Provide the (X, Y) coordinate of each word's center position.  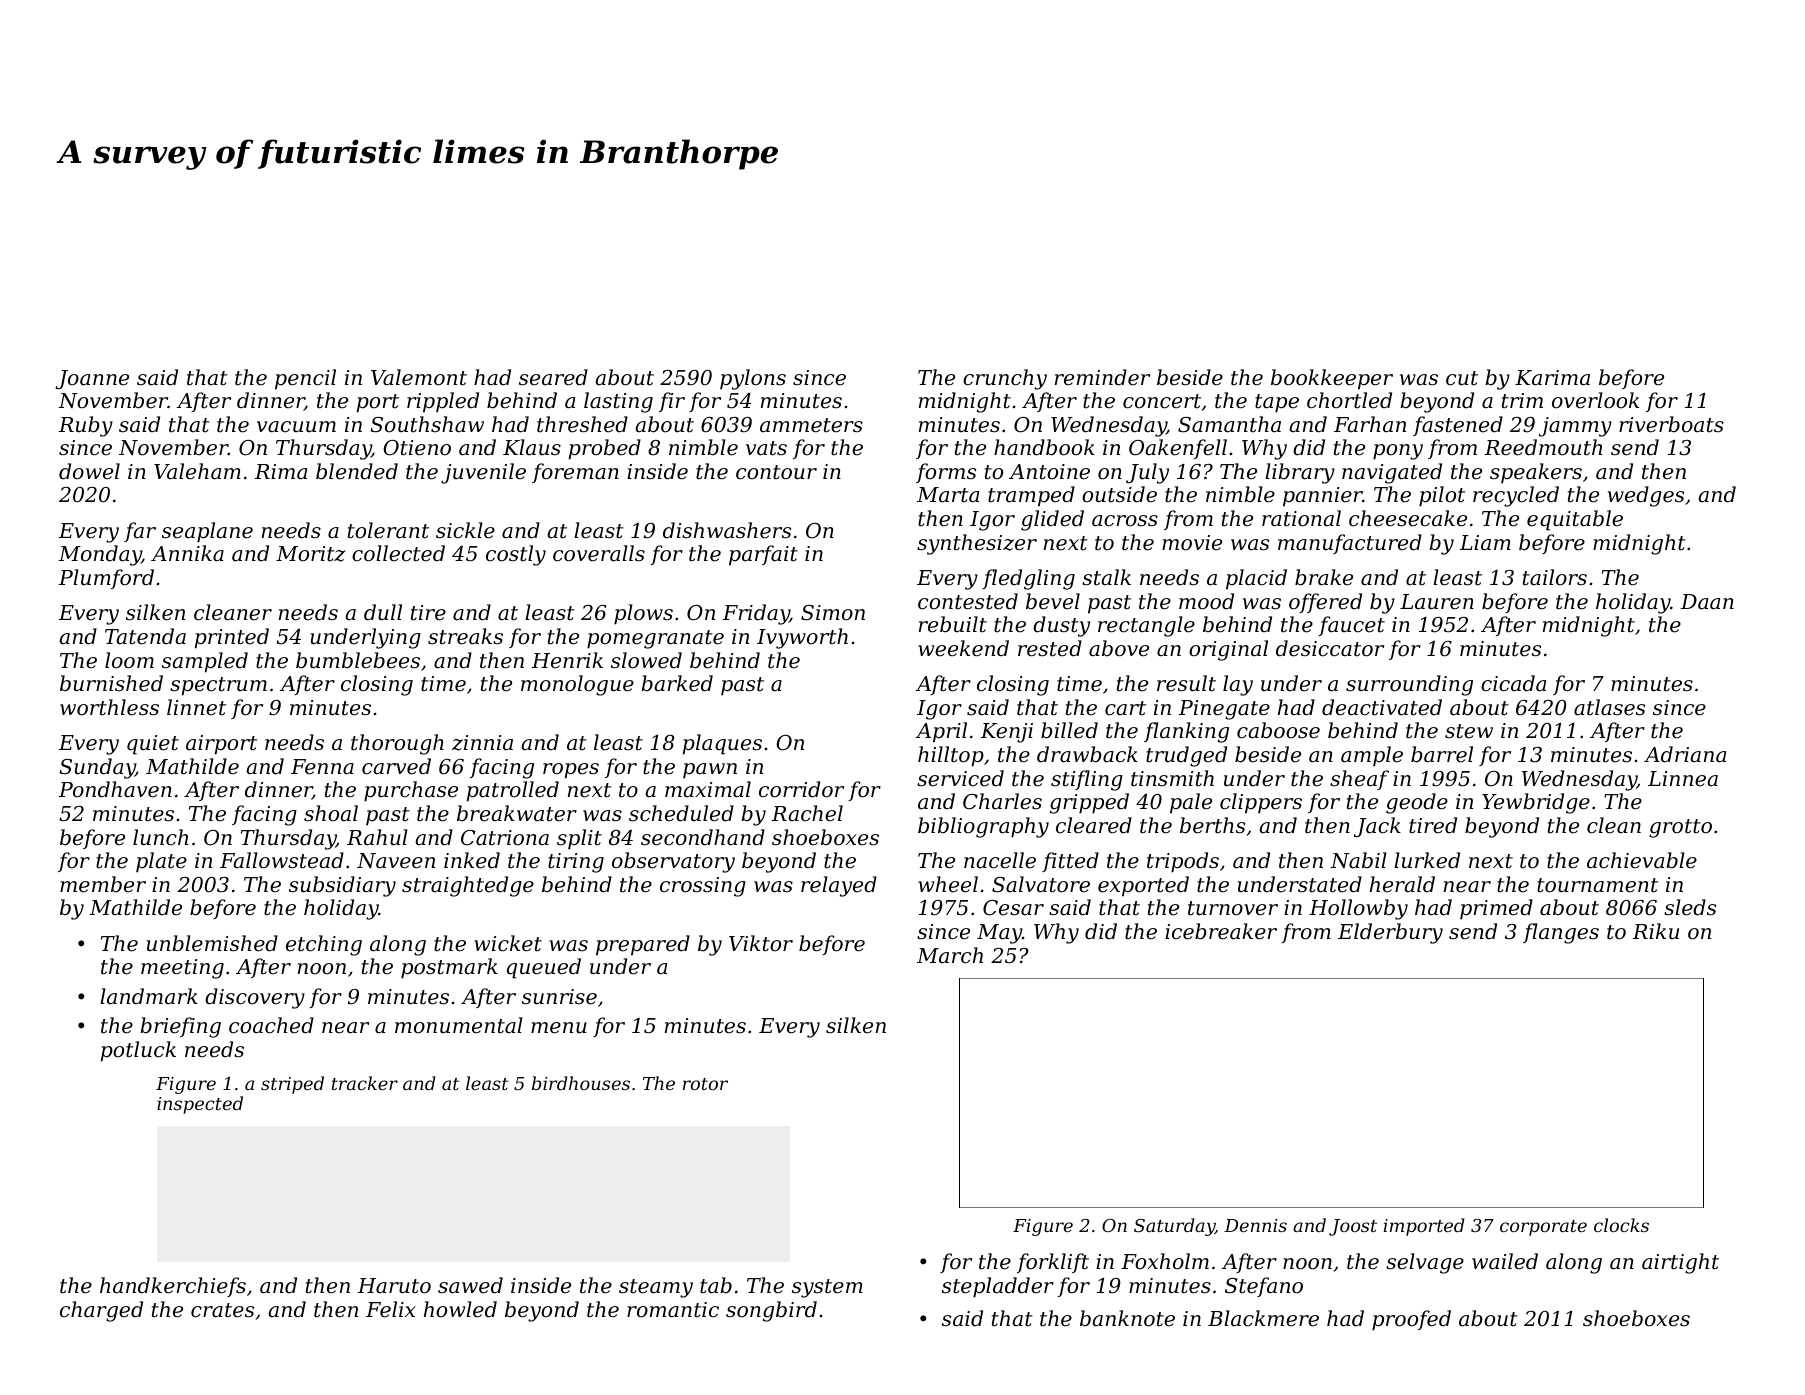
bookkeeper (1332, 379)
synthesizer (977, 544)
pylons (753, 379)
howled (460, 1309)
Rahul (377, 837)
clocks (1621, 1225)
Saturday (1174, 1227)
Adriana (1685, 754)
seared (553, 377)
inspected (200, 1105)
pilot (1442, 496)
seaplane (207, 532)
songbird (771, 1311)
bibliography (983, 827)
